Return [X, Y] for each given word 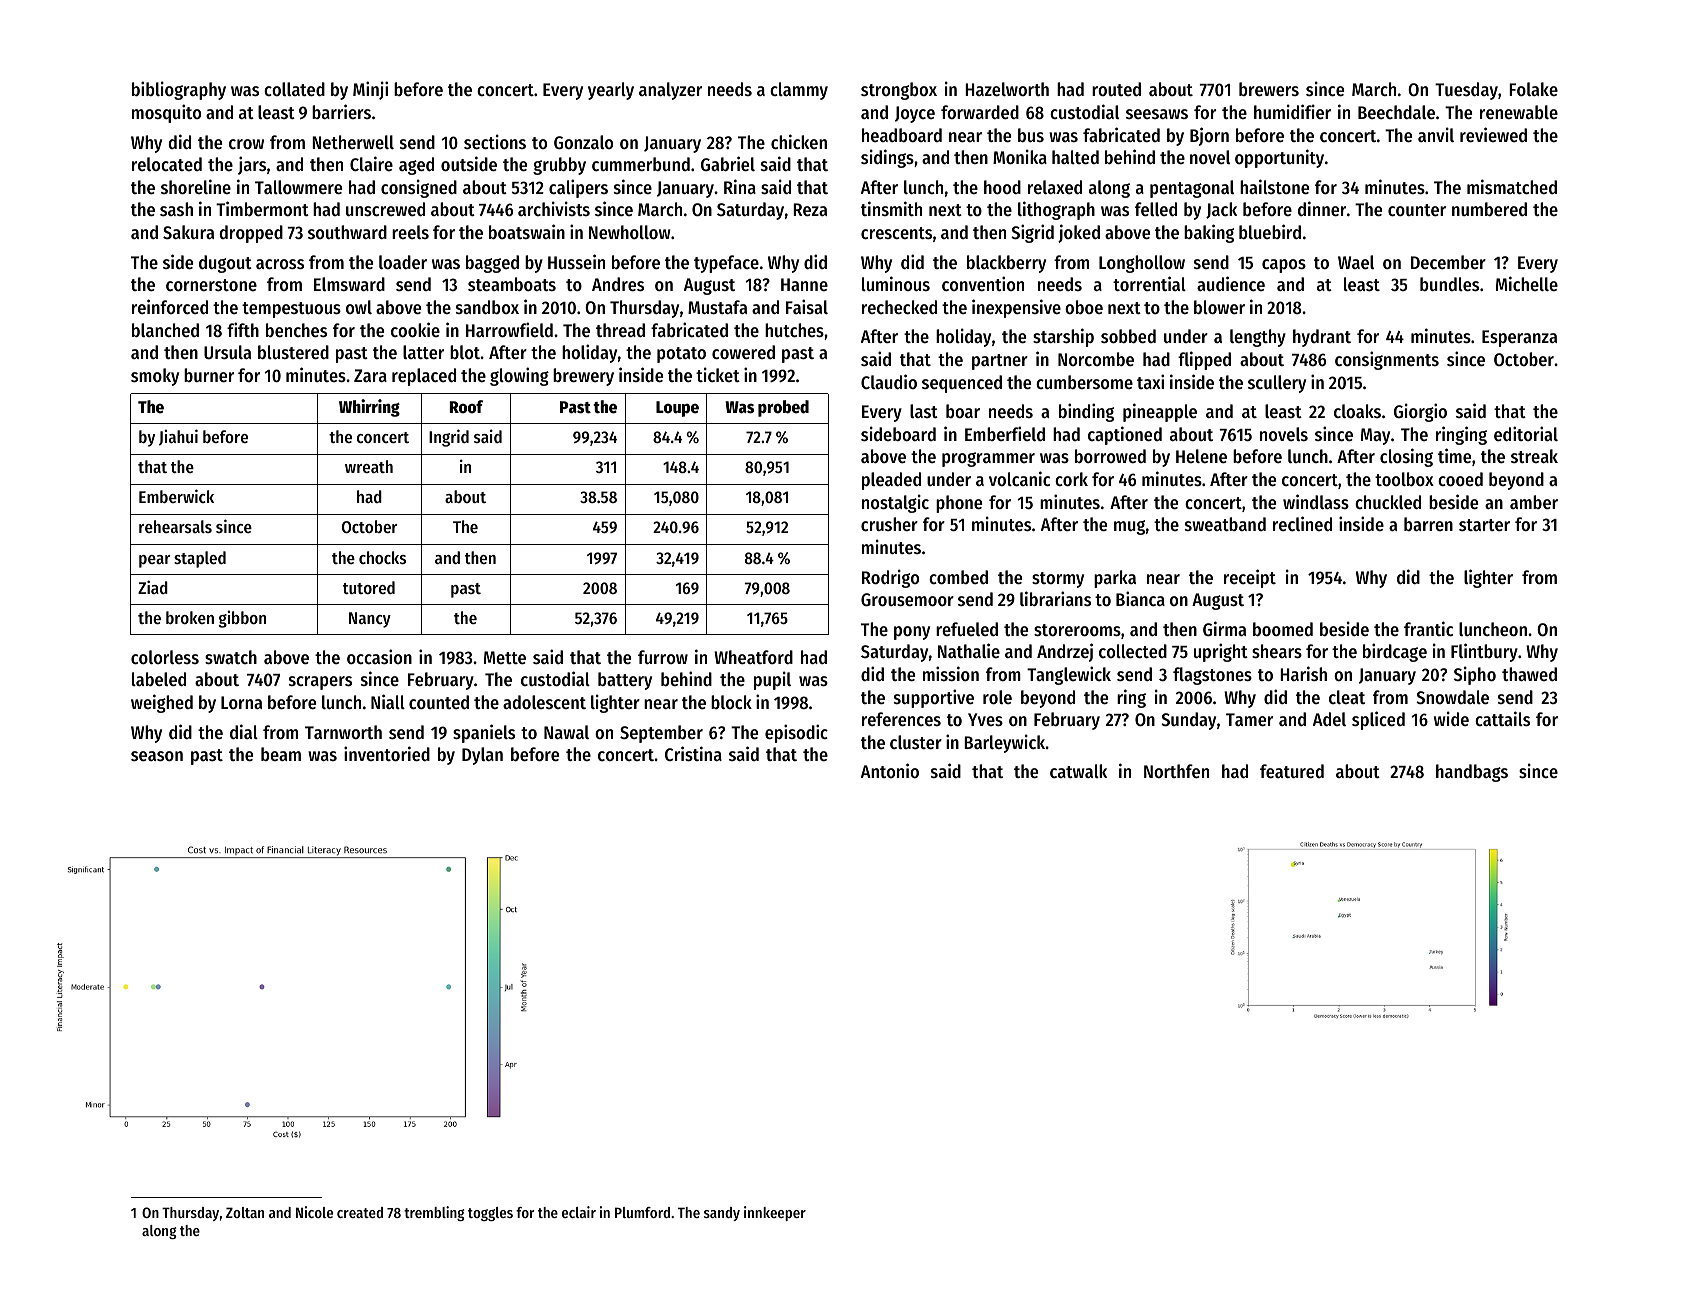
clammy [799, 91]
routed [1116, 89]
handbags [1472, 773]
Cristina [693, 753]
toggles [490, 1214]
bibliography [179, 90]
